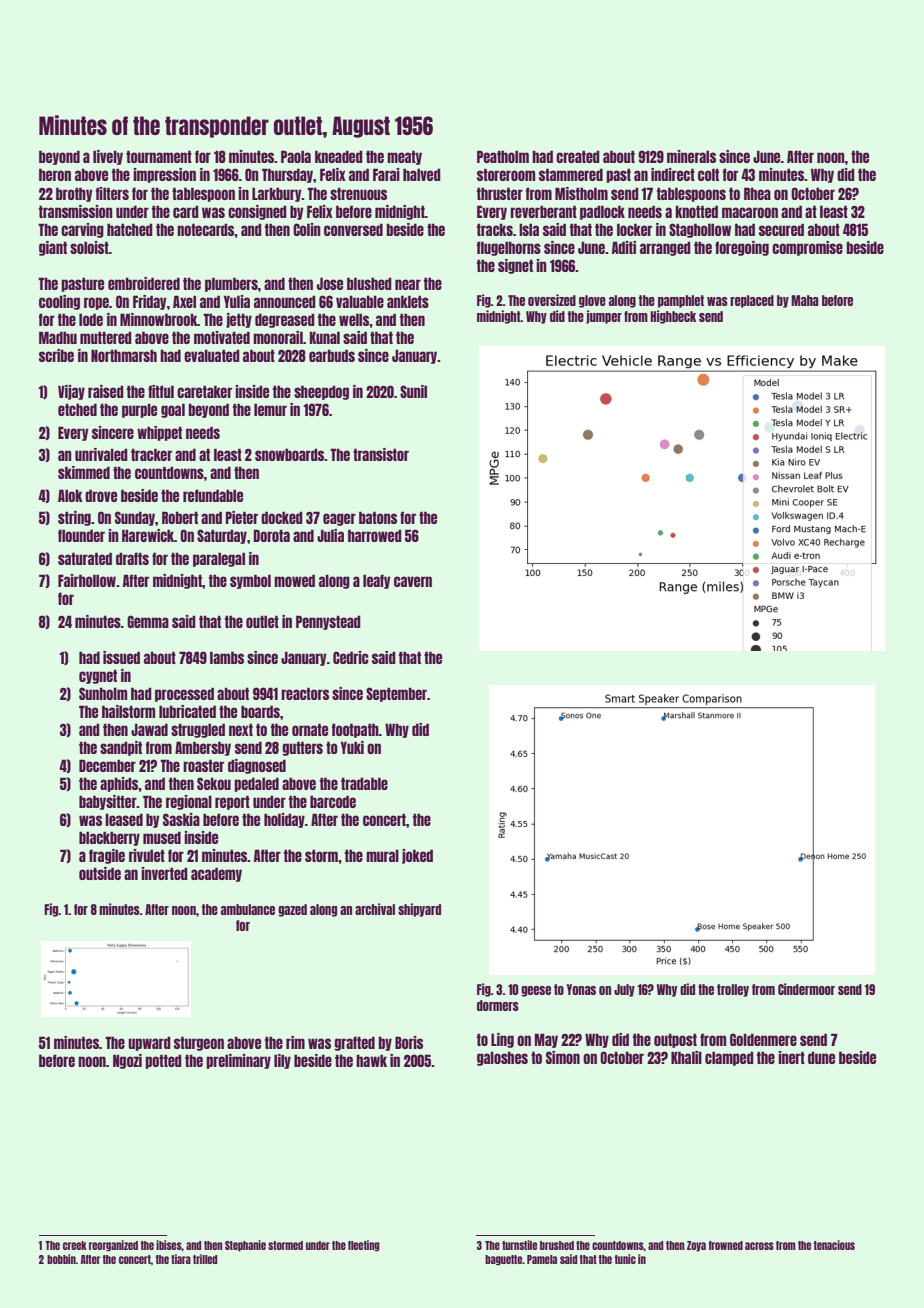  Describe the element at coordinates (807, 248) in the screenshot. I see `compromise` at that location.
